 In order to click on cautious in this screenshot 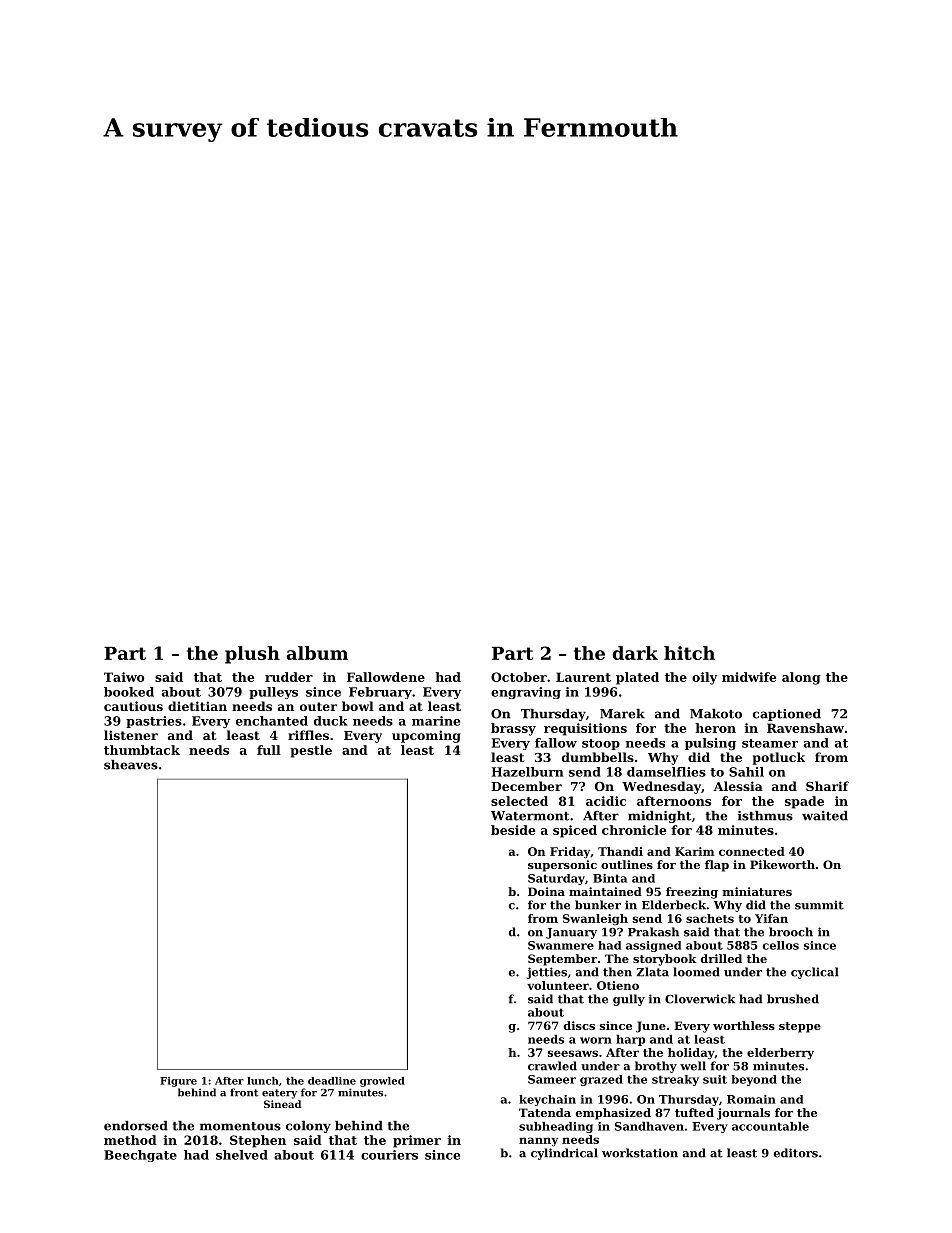, I will do `click(133, 706)`.
